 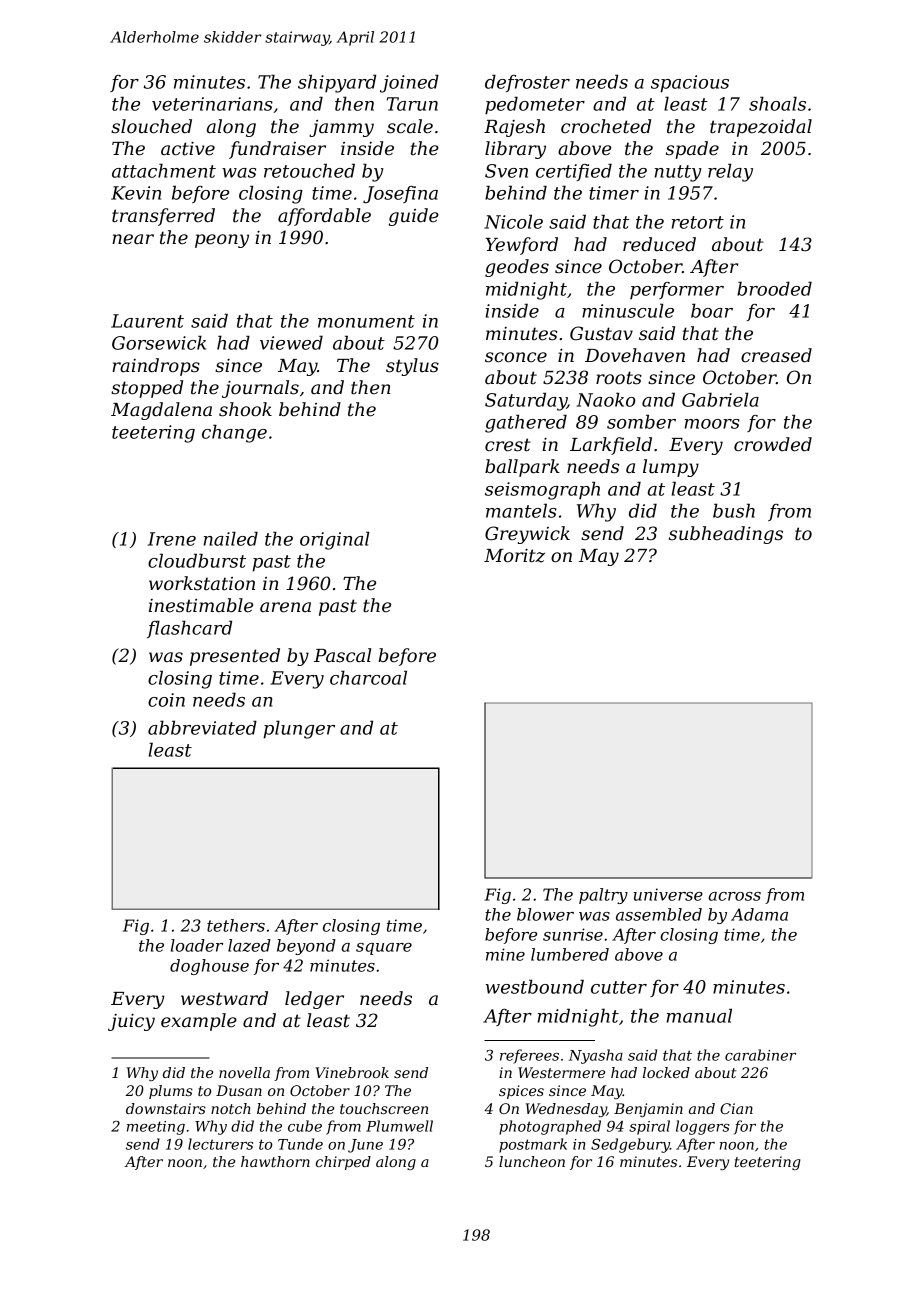 I want to click on meeting, so click(x=156, y=1128).
